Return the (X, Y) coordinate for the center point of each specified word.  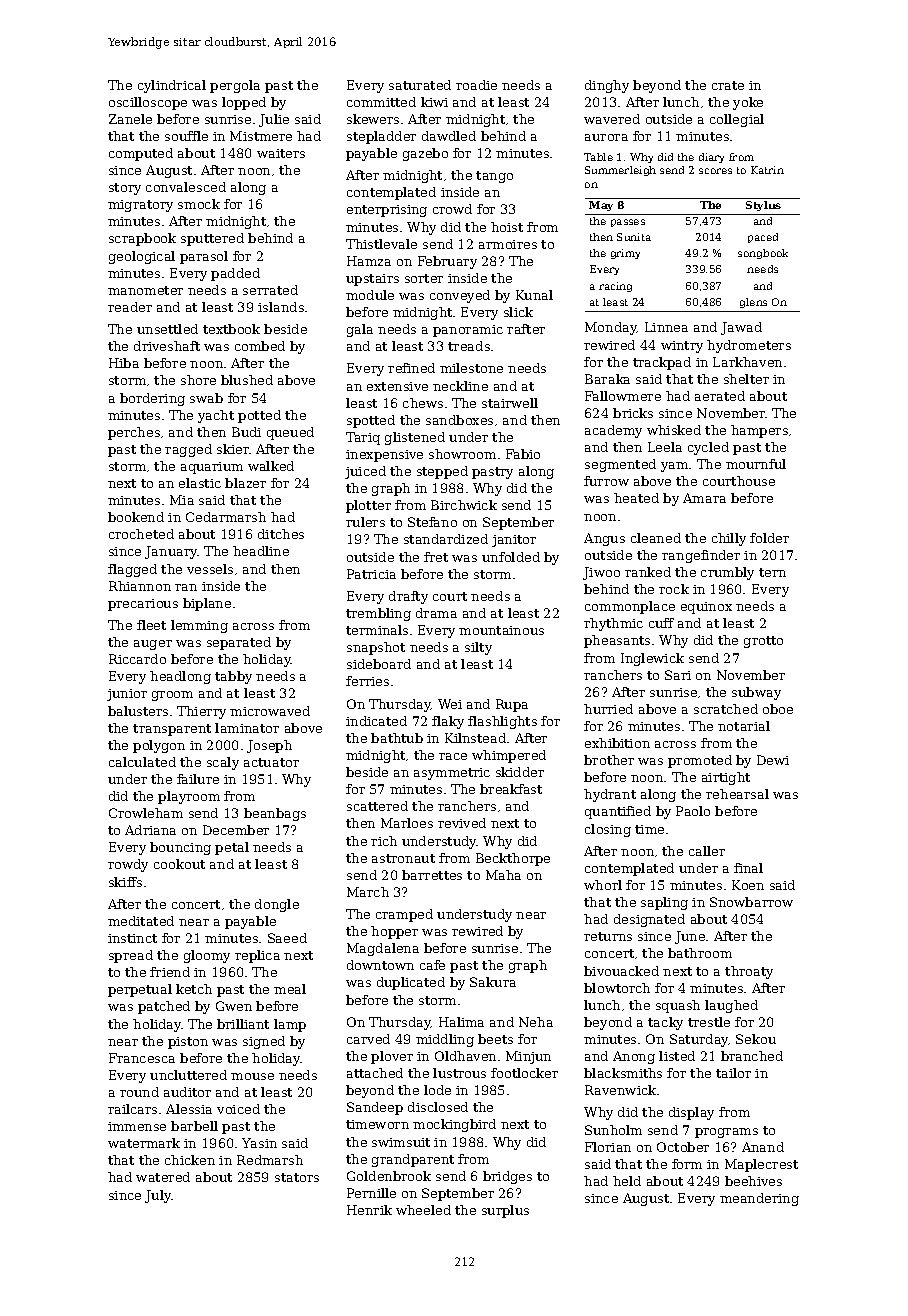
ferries (367, 681)
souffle (186, 136)
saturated (420, 85)
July (158, 1196)
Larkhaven (747, 362)
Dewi (773, 760)
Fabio (523, 454)
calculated (142, 762)
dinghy (607, 86)
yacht (216, 416)
